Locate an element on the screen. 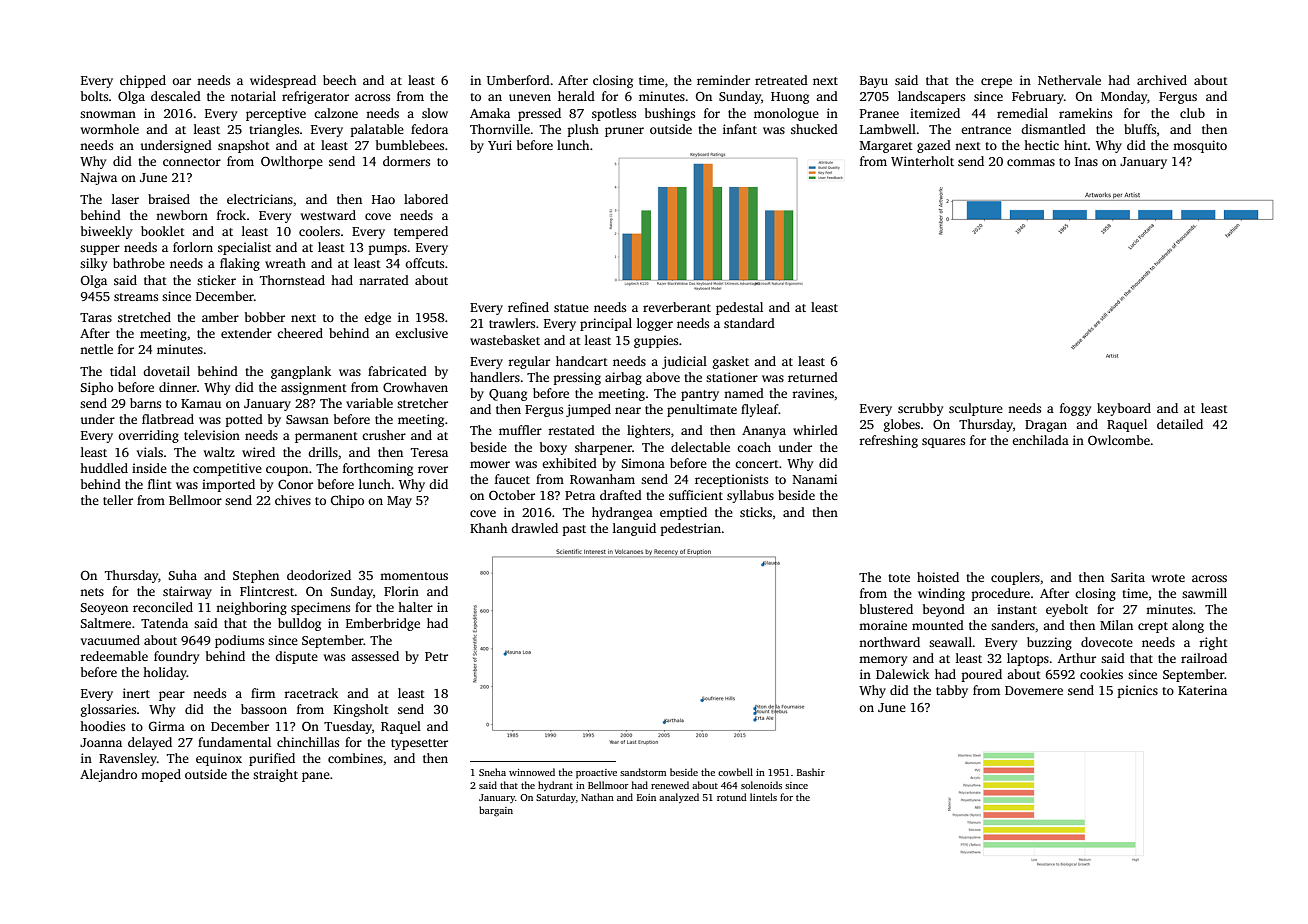  retreated is located at coordinates (781, 80).
